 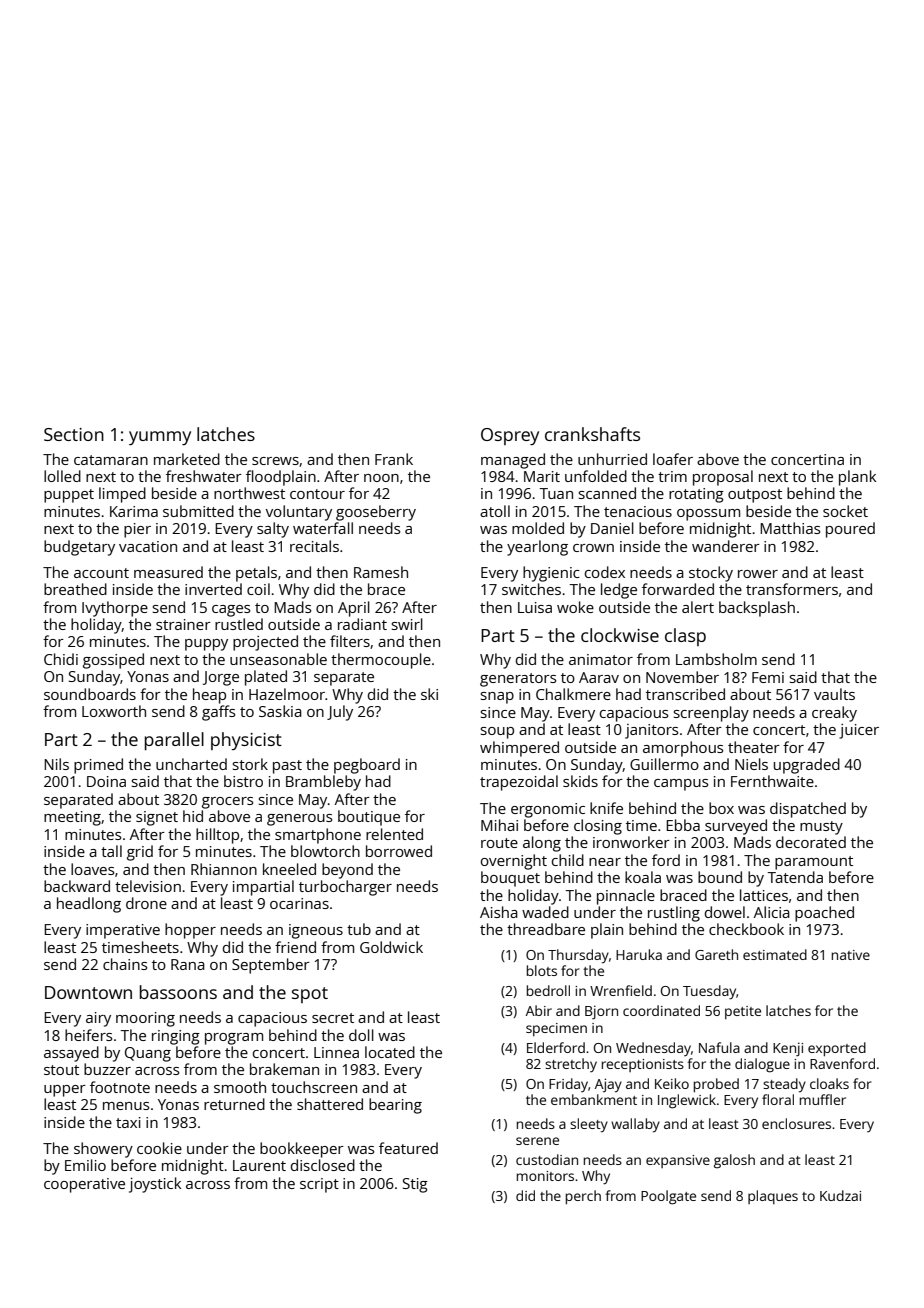 I want to click on loaves, so click(x=92, y=869).
